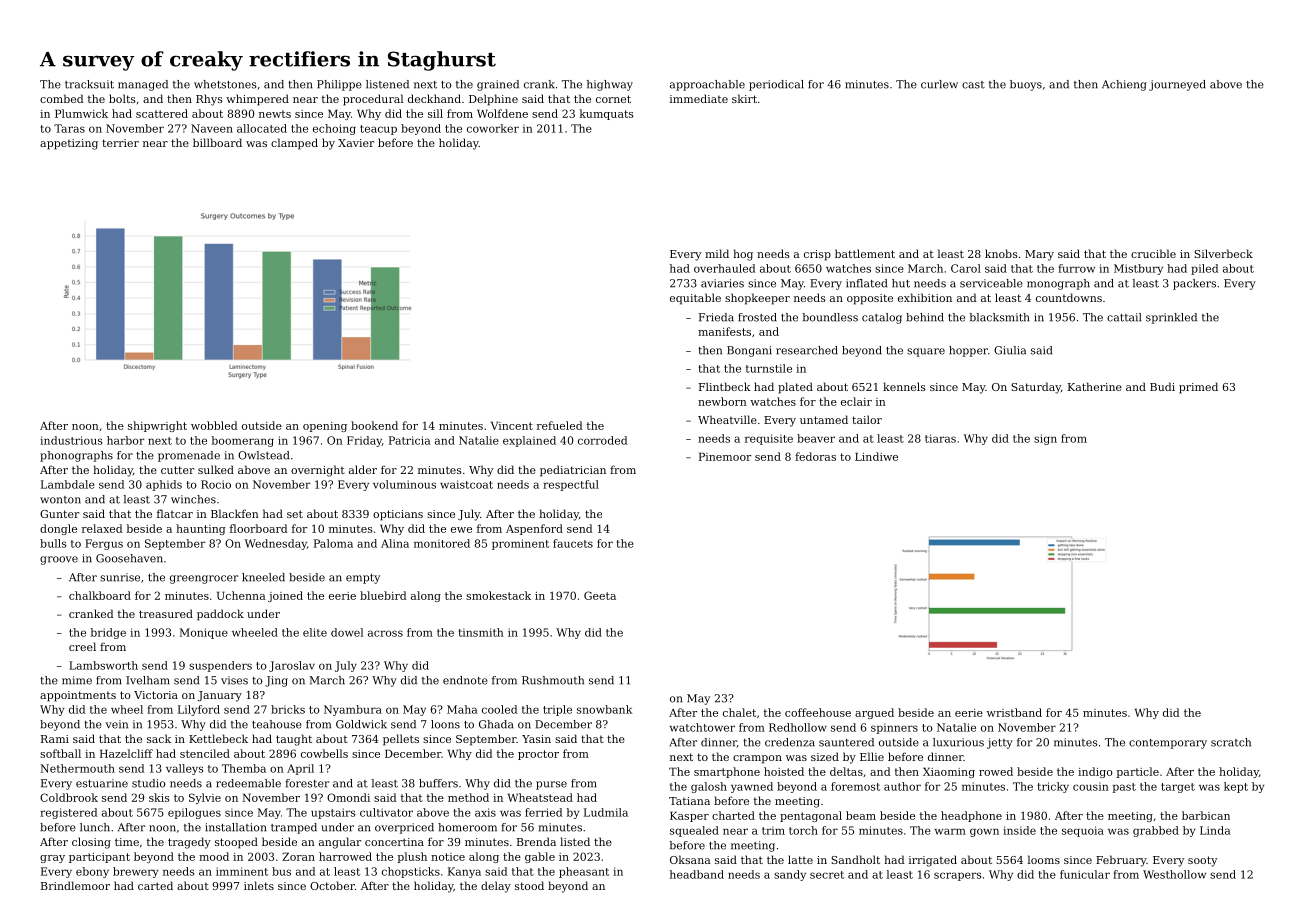 The image size is (1308, 924). What do you see at coordinates (214, 856) in the screenshot?
I see `mood` at bounding box center [214, 856].
